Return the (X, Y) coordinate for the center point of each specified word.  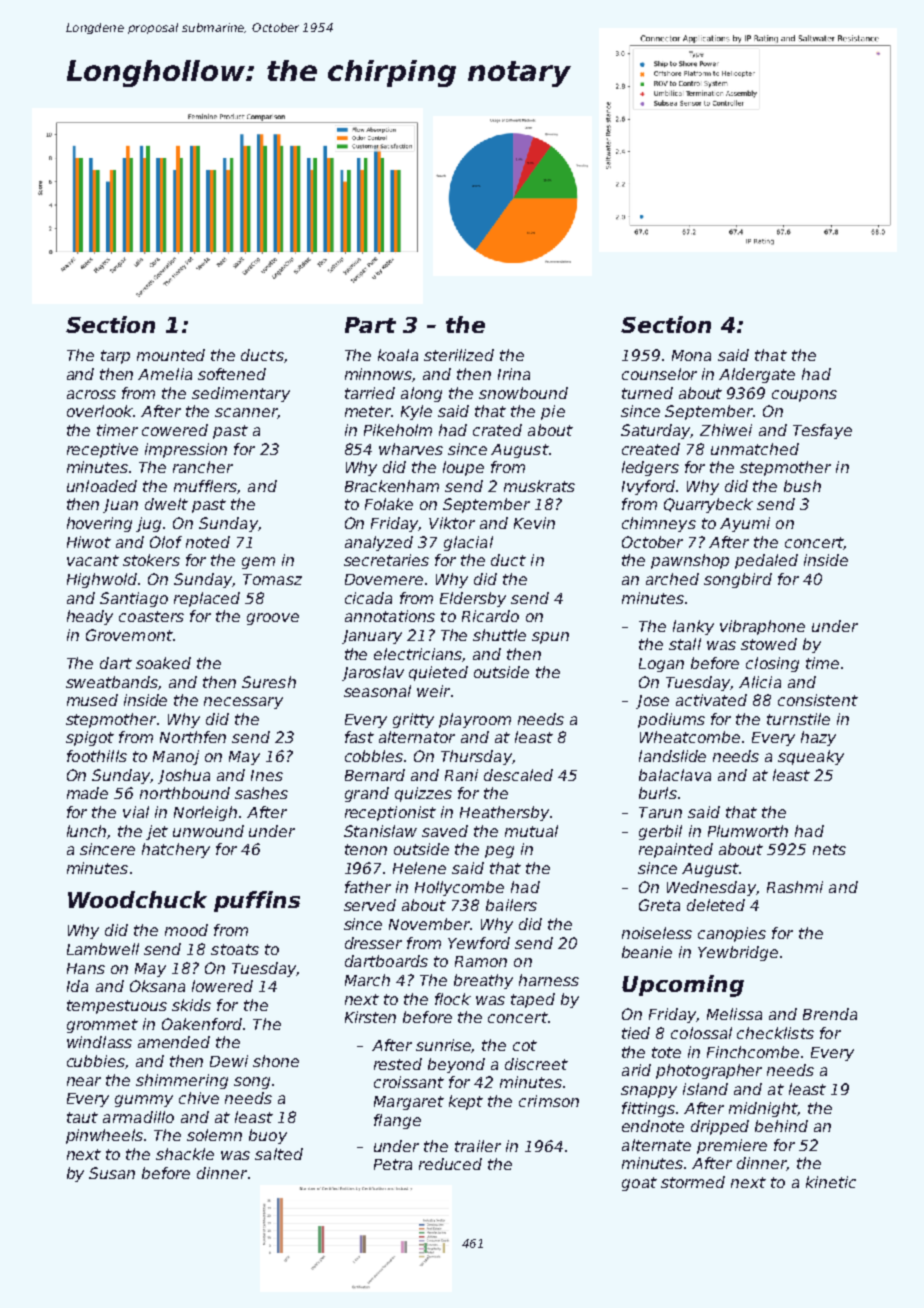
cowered (175, 430)
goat (639, 1184)
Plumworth (748, 831)
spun (550, 638)
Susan (112, 1173)
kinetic (831, 1182)
